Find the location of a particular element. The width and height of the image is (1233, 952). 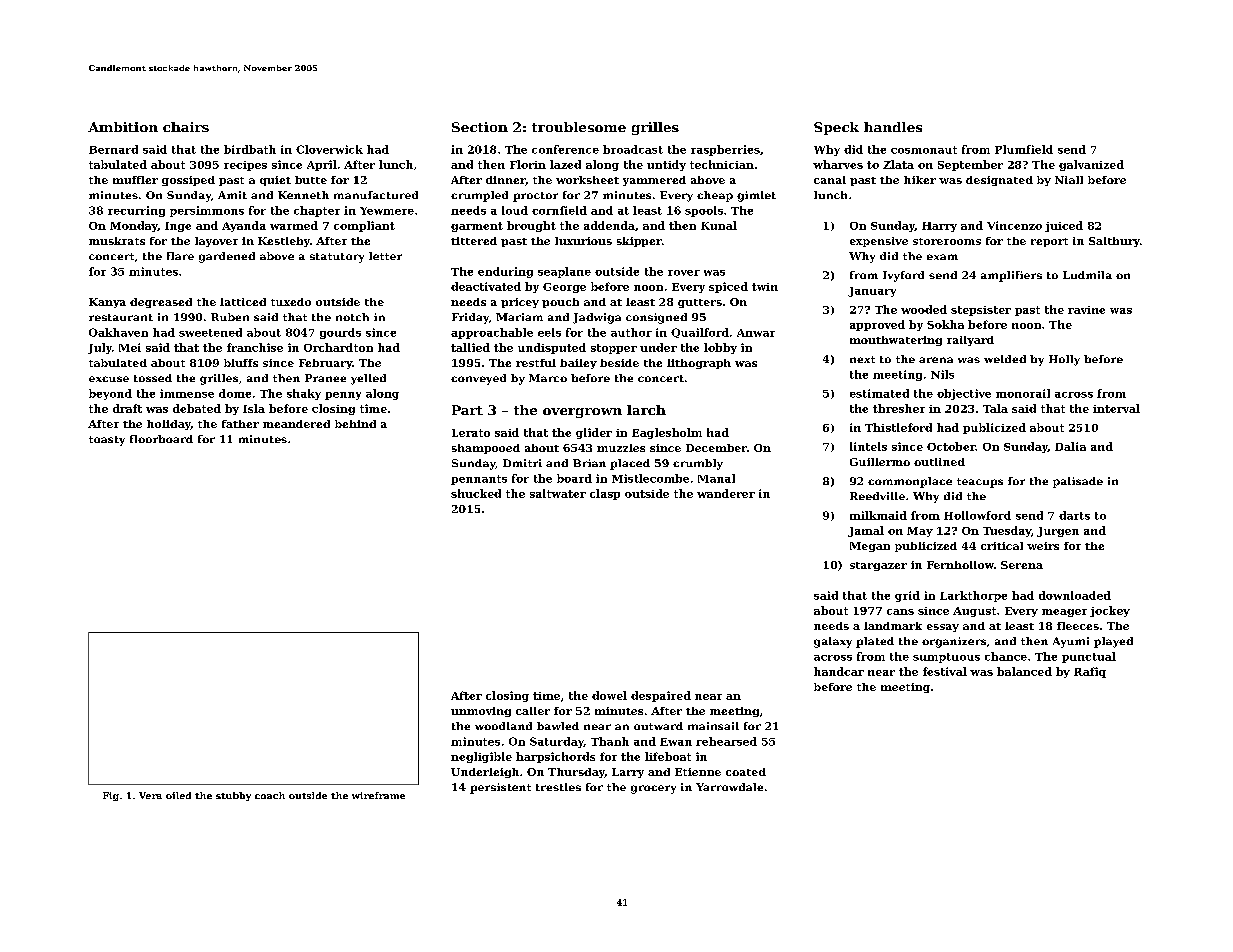

Saltbury is located at coordinates (1114, 242).
